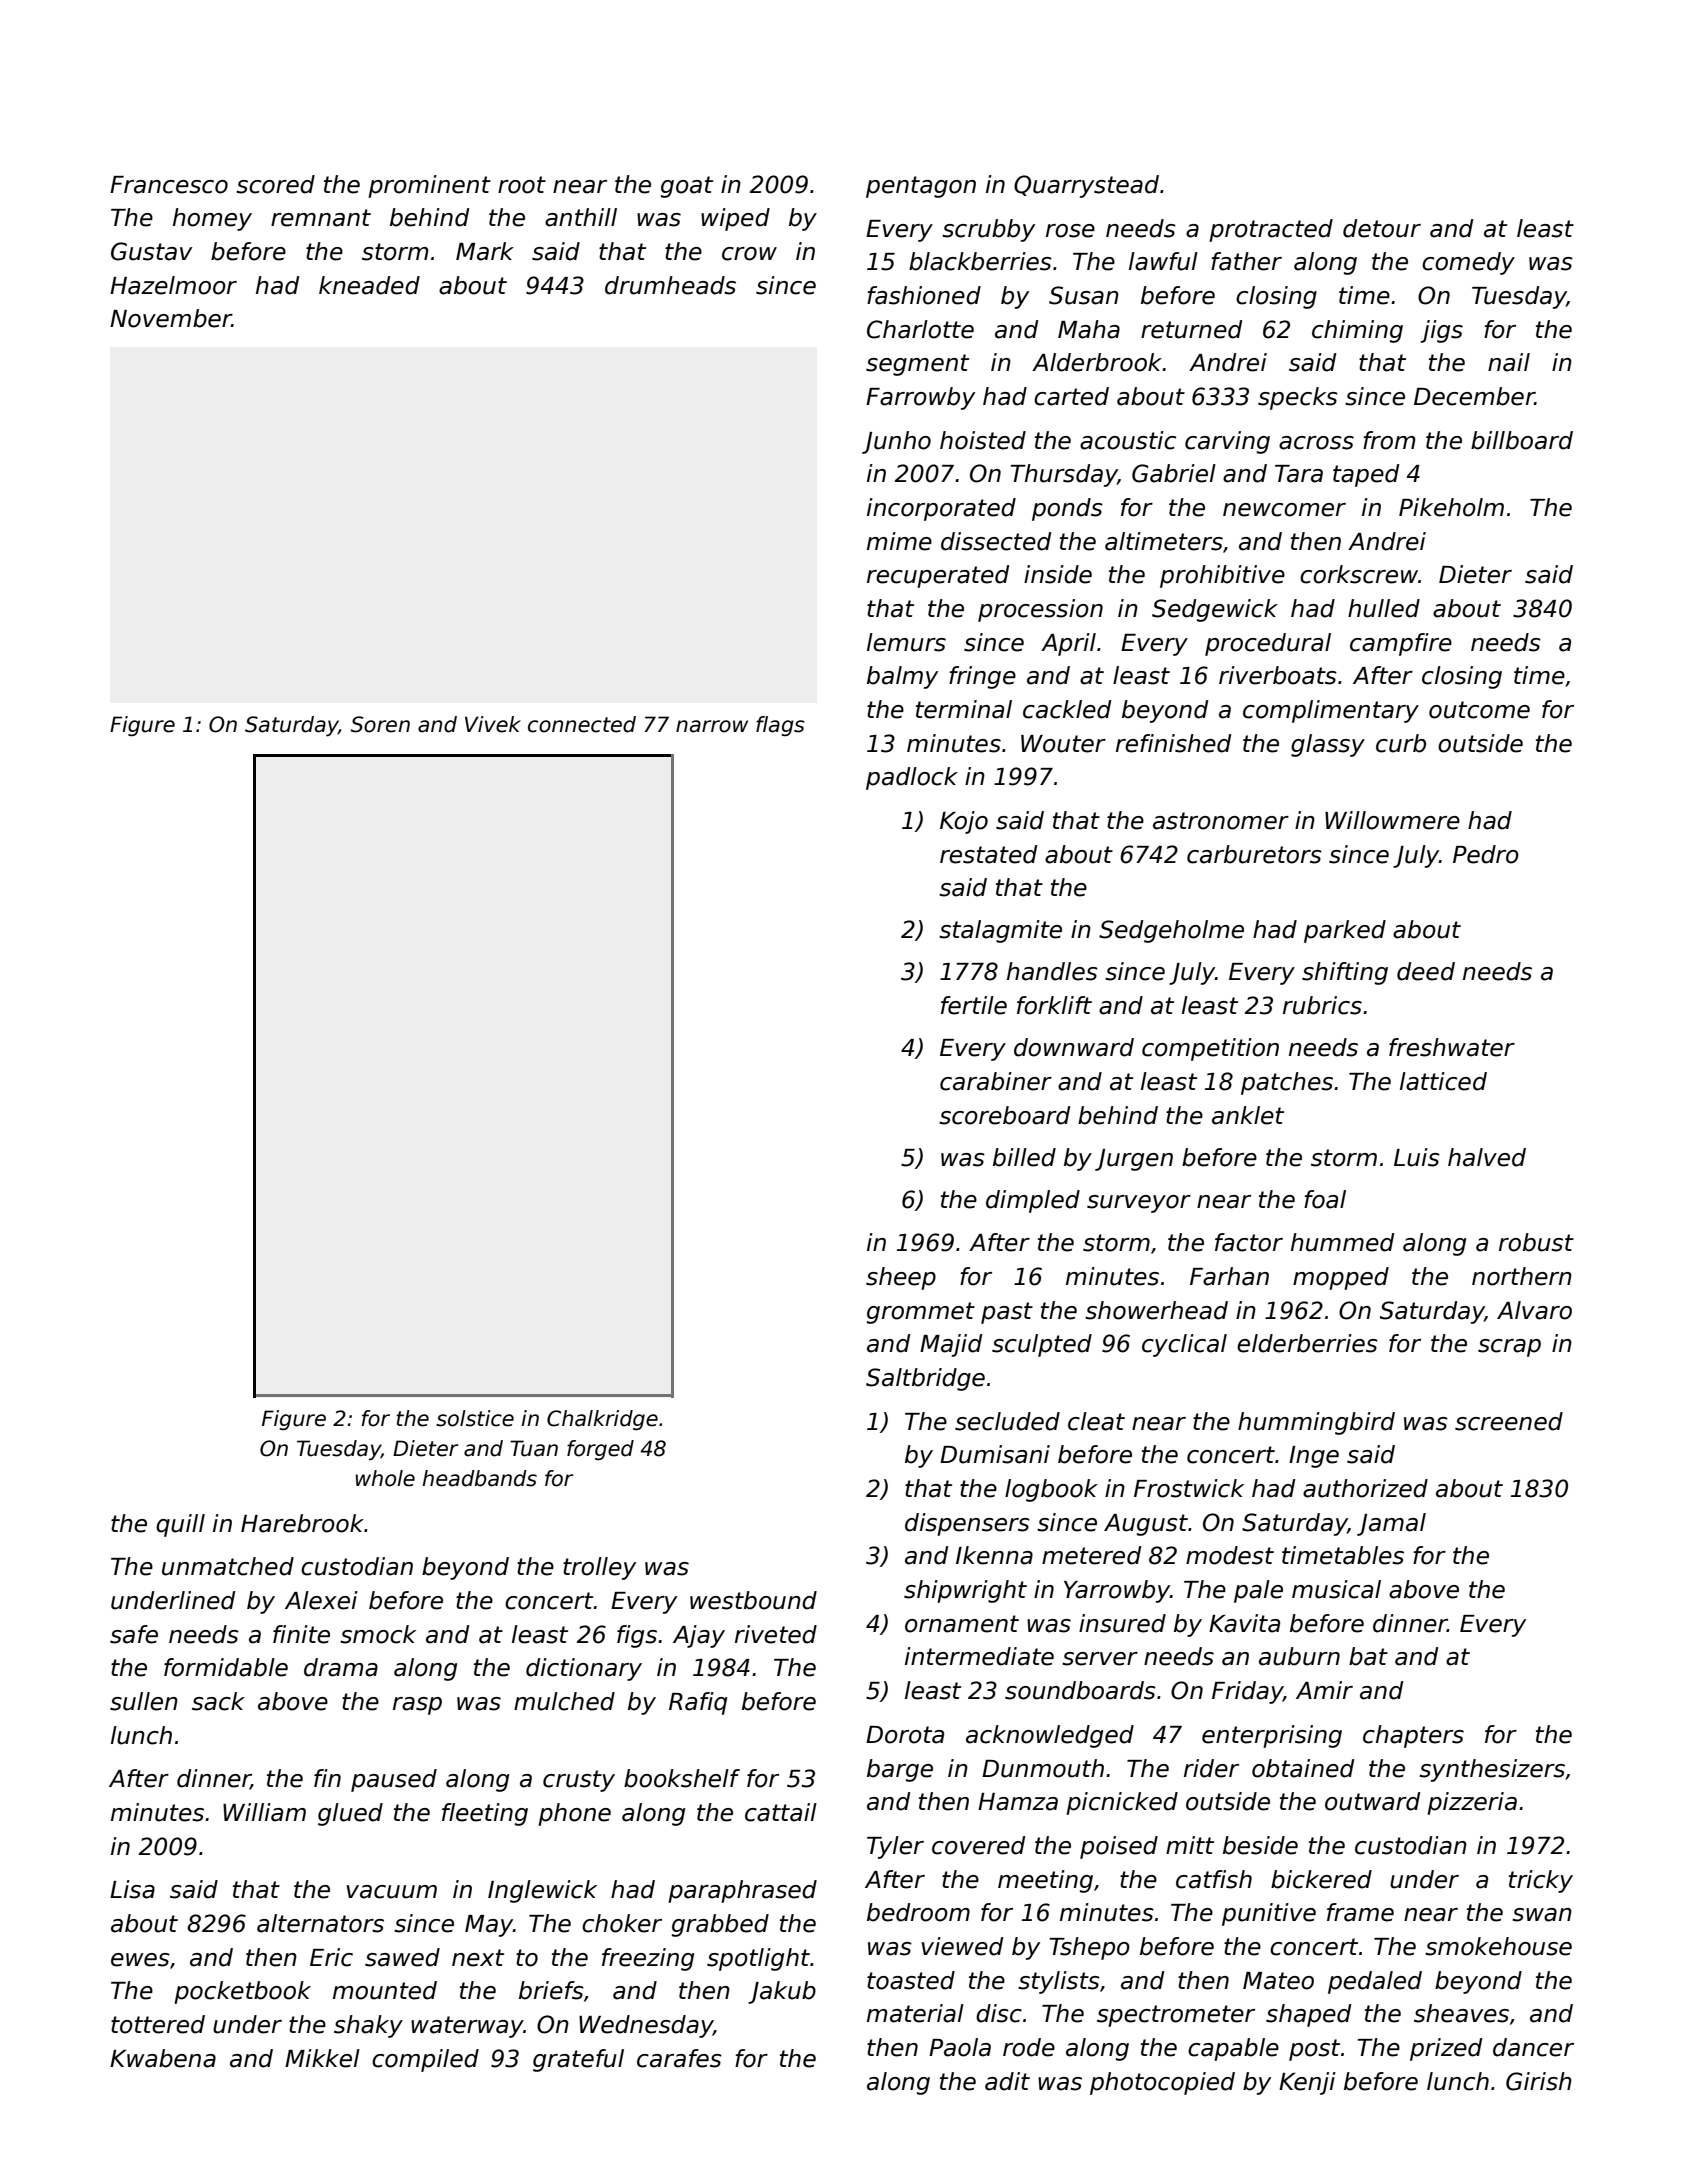 The width and height of the page is (1683, 2178). Describe the element at coordinates (1487, 1157) in the page. I see `halved` at that location.
